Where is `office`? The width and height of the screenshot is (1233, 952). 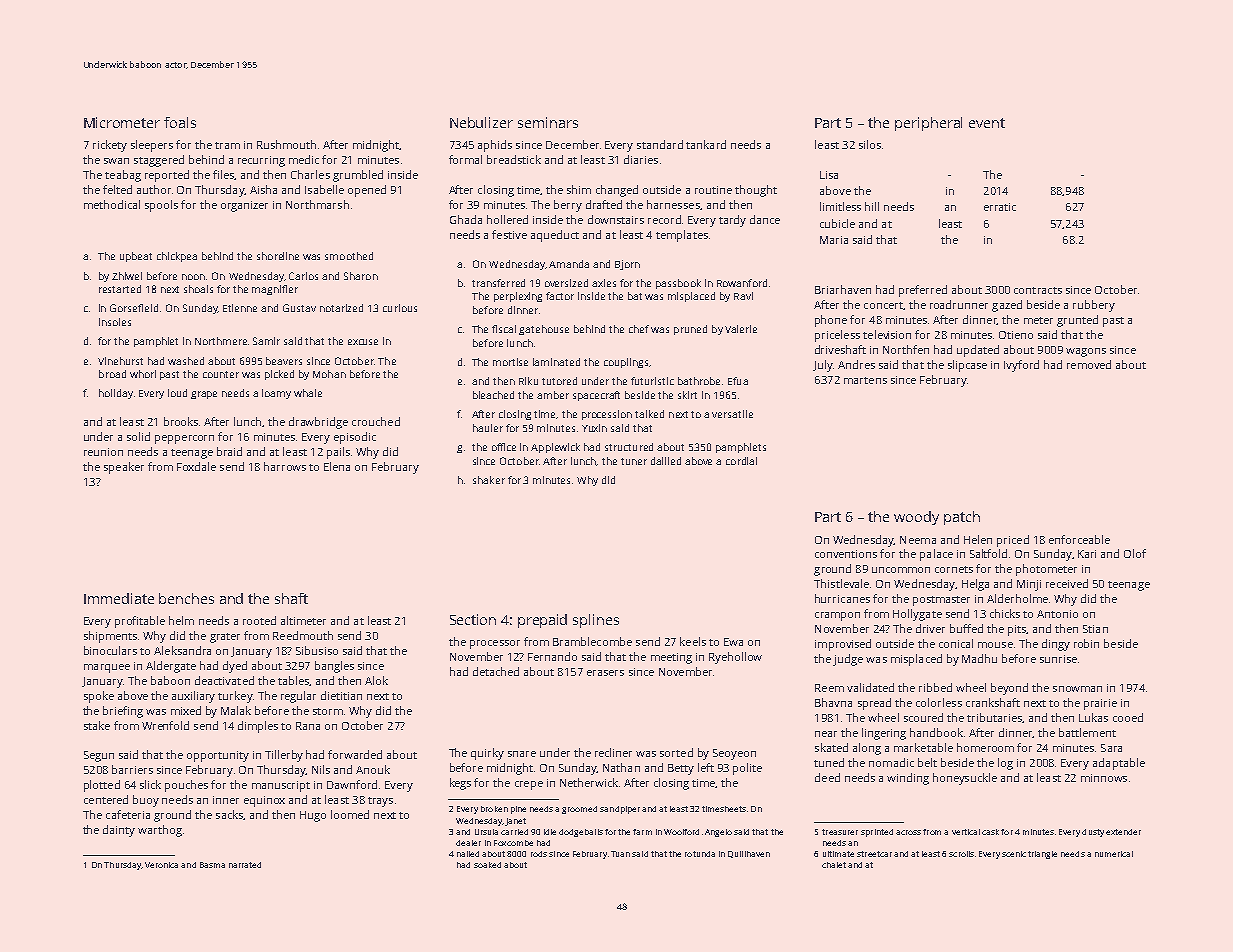 office is located at coordinates (504, 447).
